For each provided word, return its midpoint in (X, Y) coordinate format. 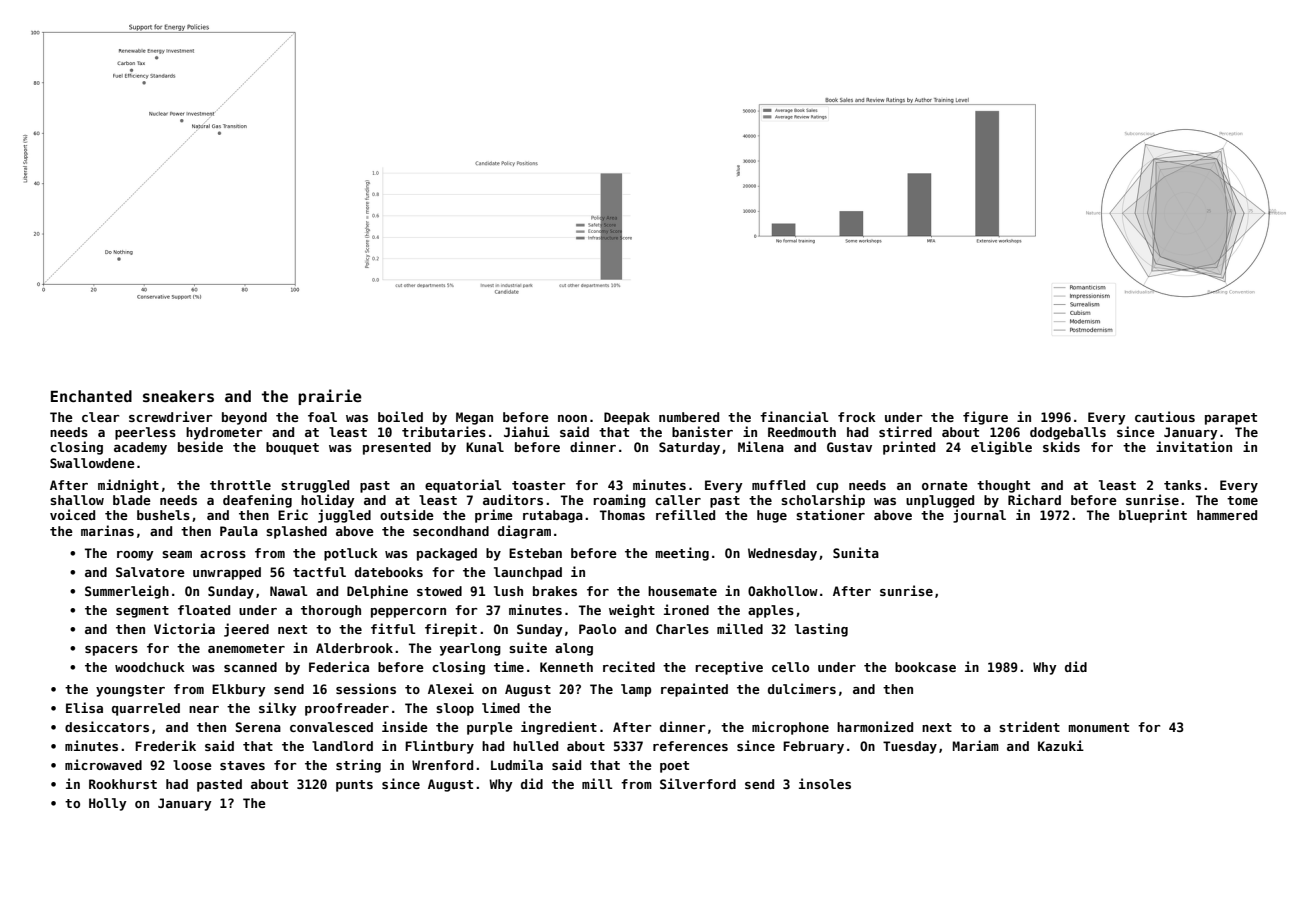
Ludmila (517, 764)
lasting (821, 630)
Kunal (485, 447)
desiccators (107, 726)
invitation (1194, 446)
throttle (240, 485)
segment (142, 612)
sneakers (178, 396)
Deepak (627, 418)
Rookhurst (123, 784)
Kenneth (566, 667)
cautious (1165, 416)
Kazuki (1061, 745)
